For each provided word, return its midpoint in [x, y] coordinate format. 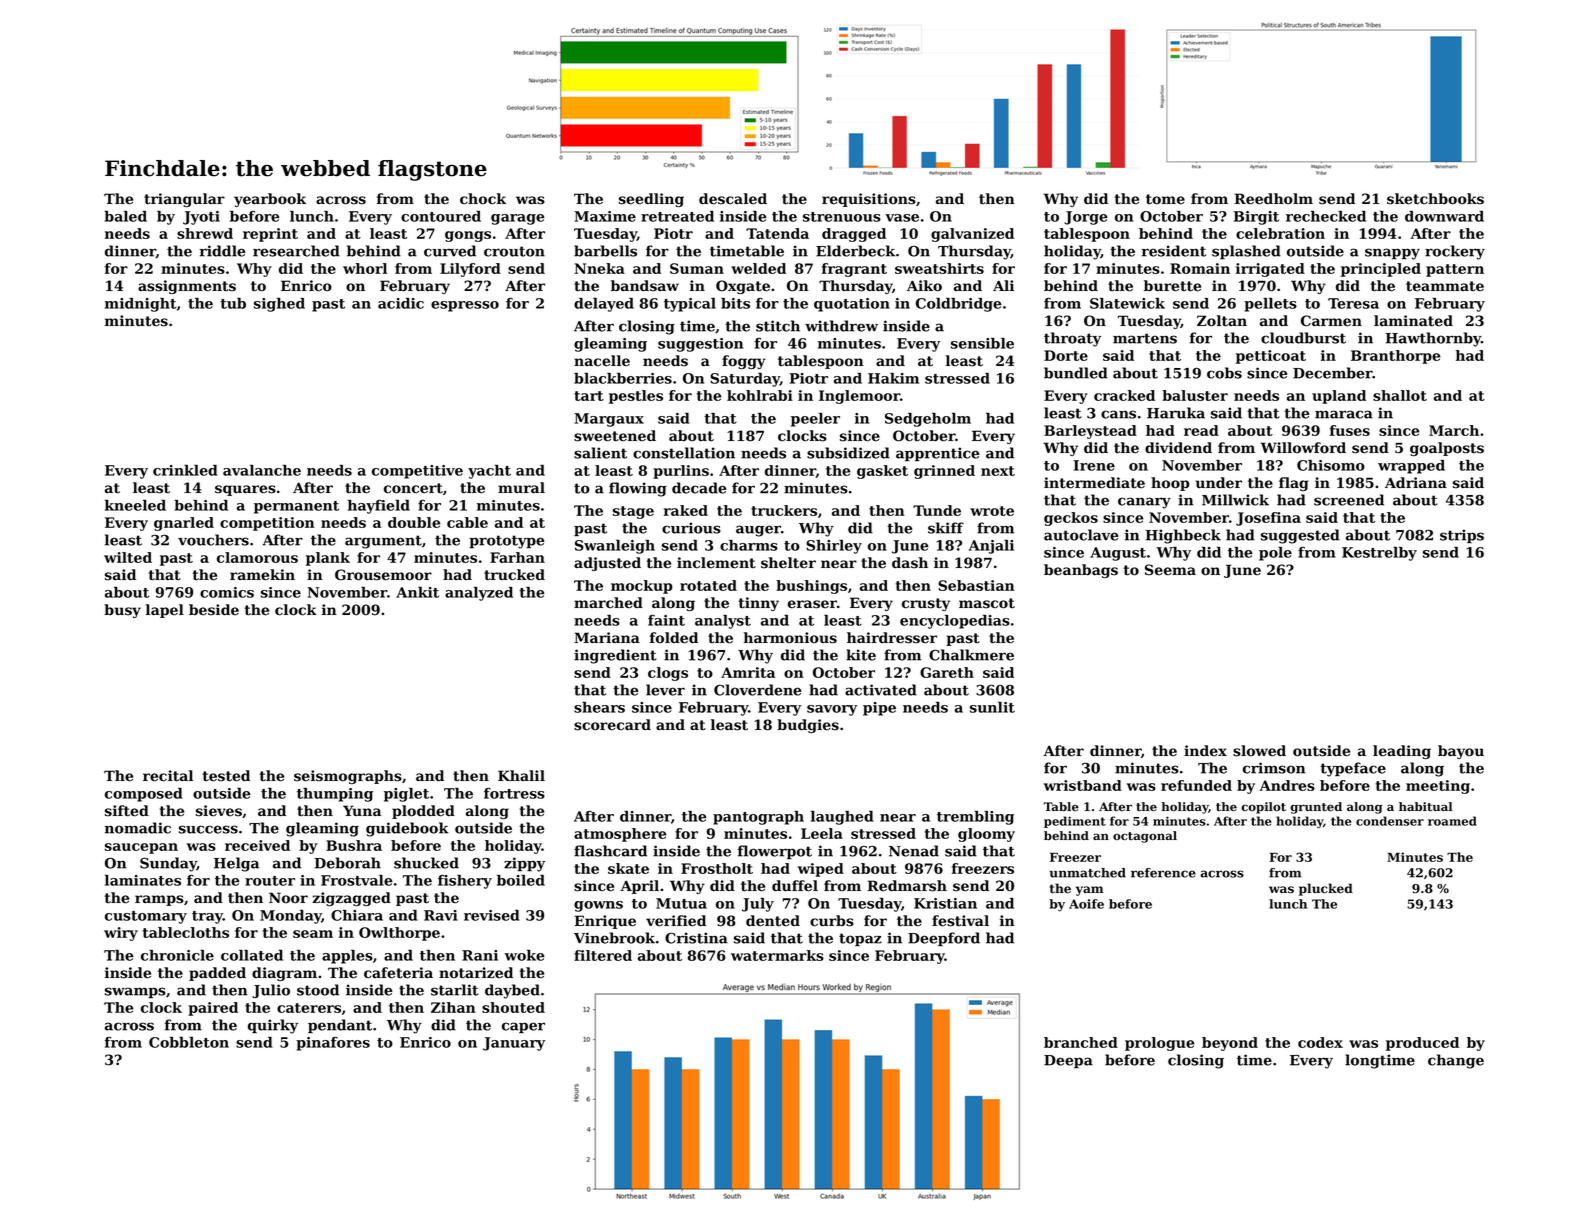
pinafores [333, 1043]
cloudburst [1303, 338]
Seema [1170, 570]
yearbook [270, 200]
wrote [992, 511]
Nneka [599, 268]
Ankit [417, 592]
